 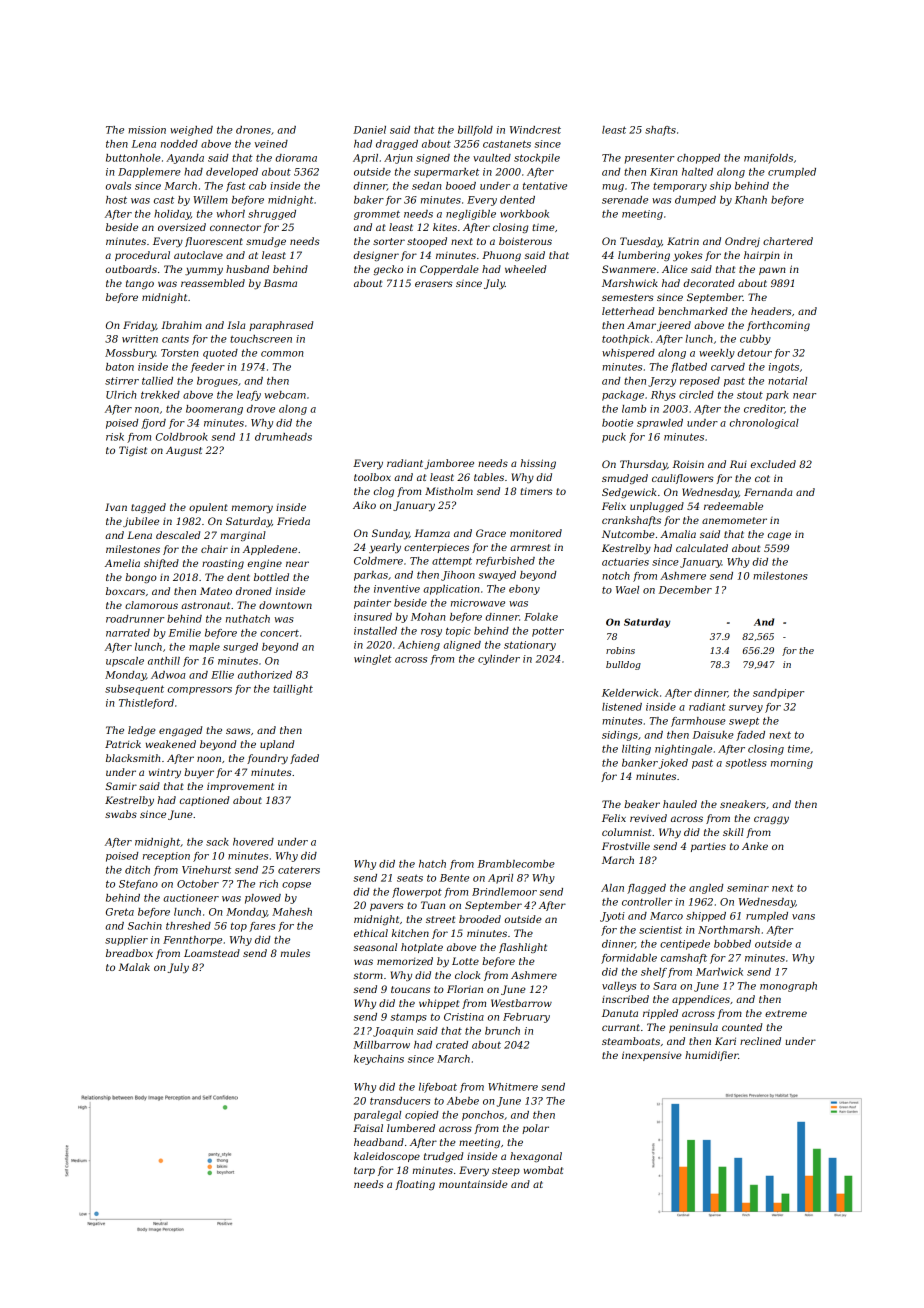 What do you see at coordinates (792, 764) in the screenshot?
I see `morning` at bounding box center [792, 764].
